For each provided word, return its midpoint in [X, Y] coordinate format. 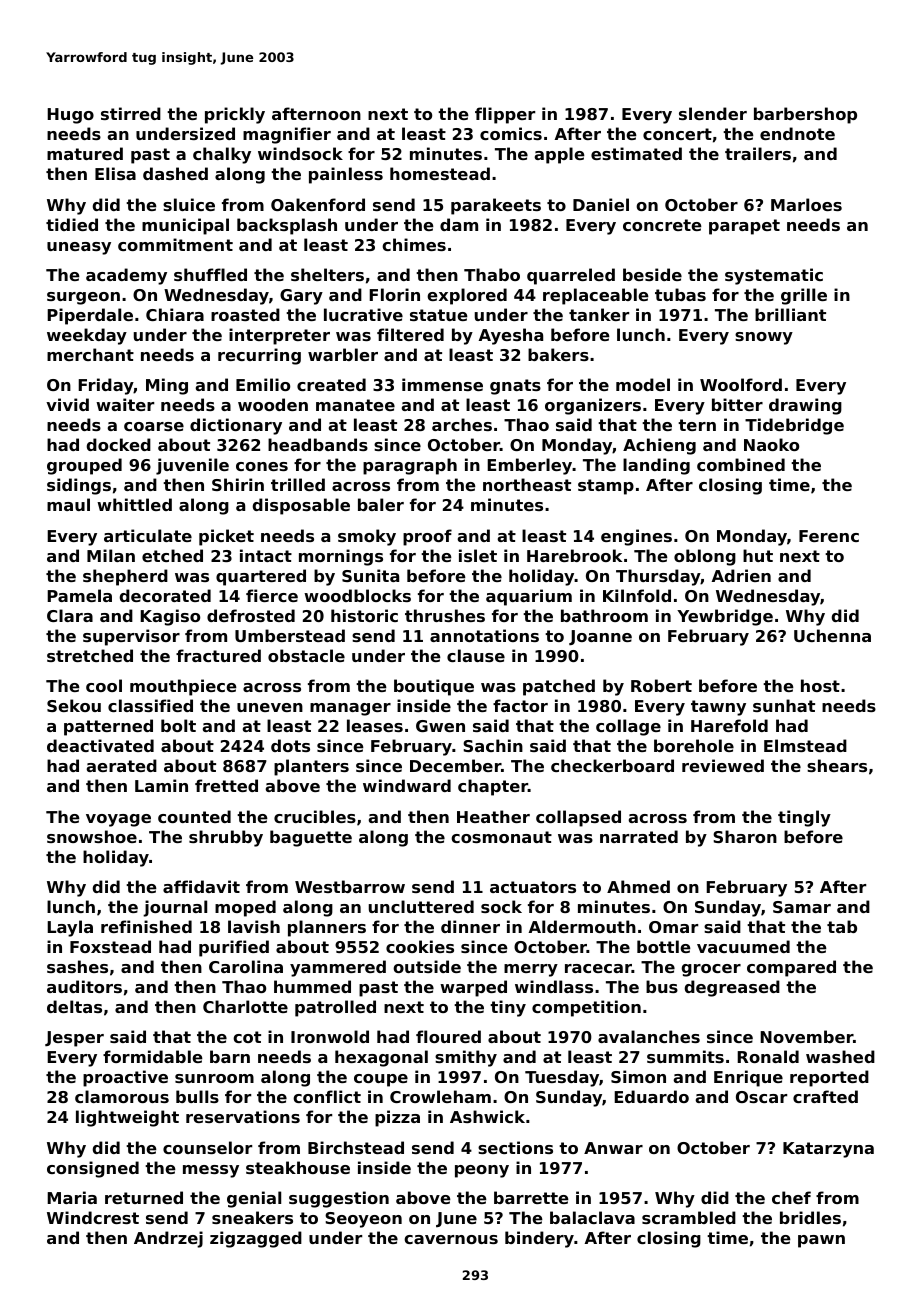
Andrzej [168, 1239]
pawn [821, 1241]
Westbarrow [350, 886]
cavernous [451, 1239]
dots [290, 745]
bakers [558, 354]
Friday [106, 386]
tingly [804, 818]
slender [713, 113]
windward [407, 785]
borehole [694, 745]
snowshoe [92, 836]
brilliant [790, 314]
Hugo [70, 116]
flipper [505, 115]
